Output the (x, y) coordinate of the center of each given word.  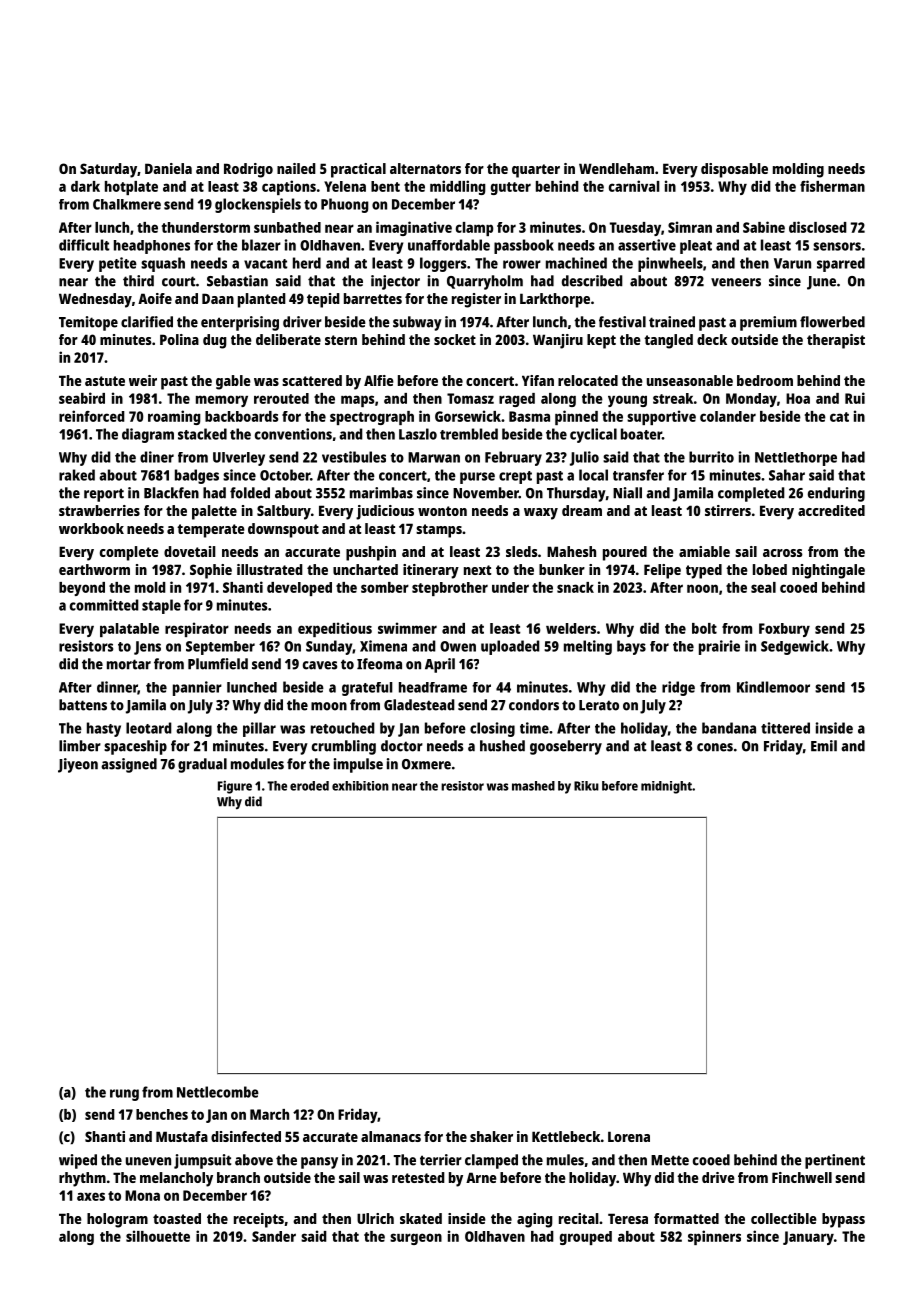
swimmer (407, 628)
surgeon (416, 1239)
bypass (843, 1220)
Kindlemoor (773, 687)
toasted (177, 1218)
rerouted (281, 398)
